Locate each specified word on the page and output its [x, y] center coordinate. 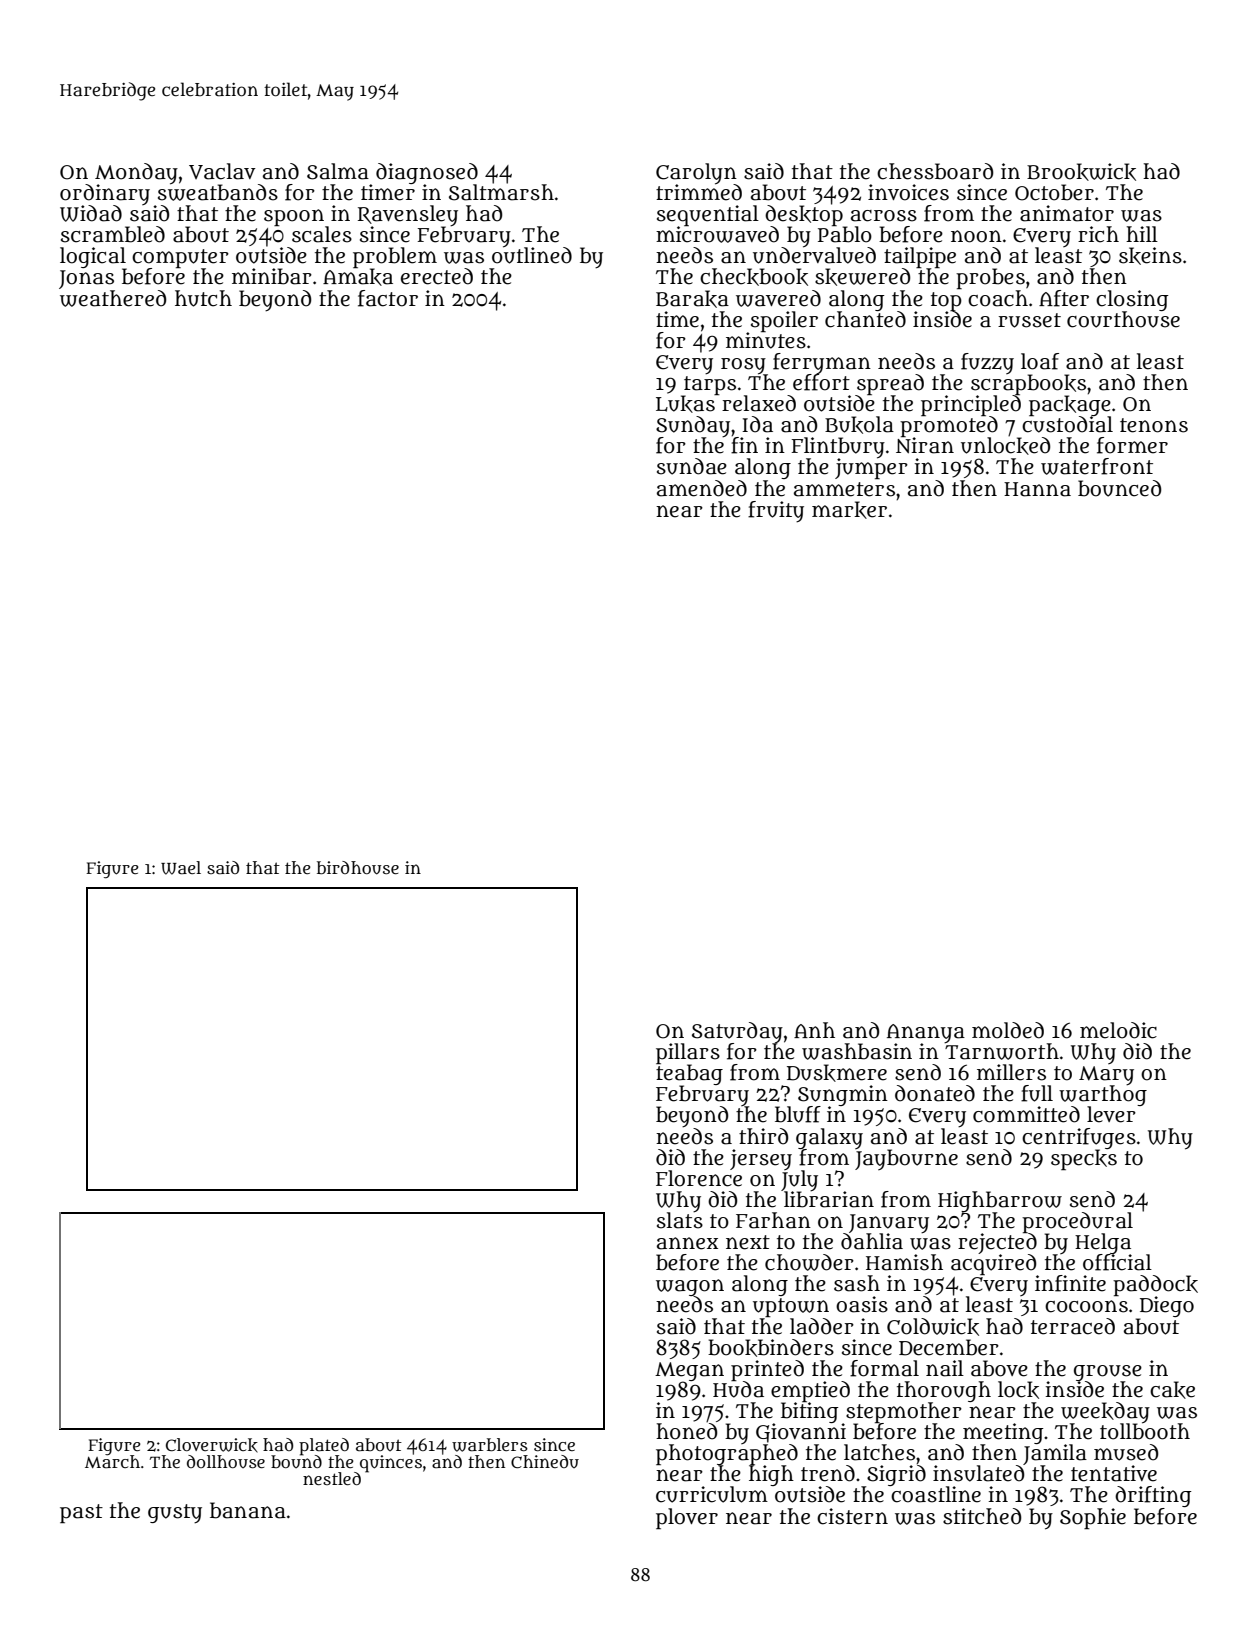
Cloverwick [212, 1445]
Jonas [86, 279]
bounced [1119, 488]
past [81, 1513]
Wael [181, 868]
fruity [776, 511]
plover [687, 1518]
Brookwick [1081, 172]
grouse [1108, 1373]
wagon [690, 1287]
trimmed [699, 192]
